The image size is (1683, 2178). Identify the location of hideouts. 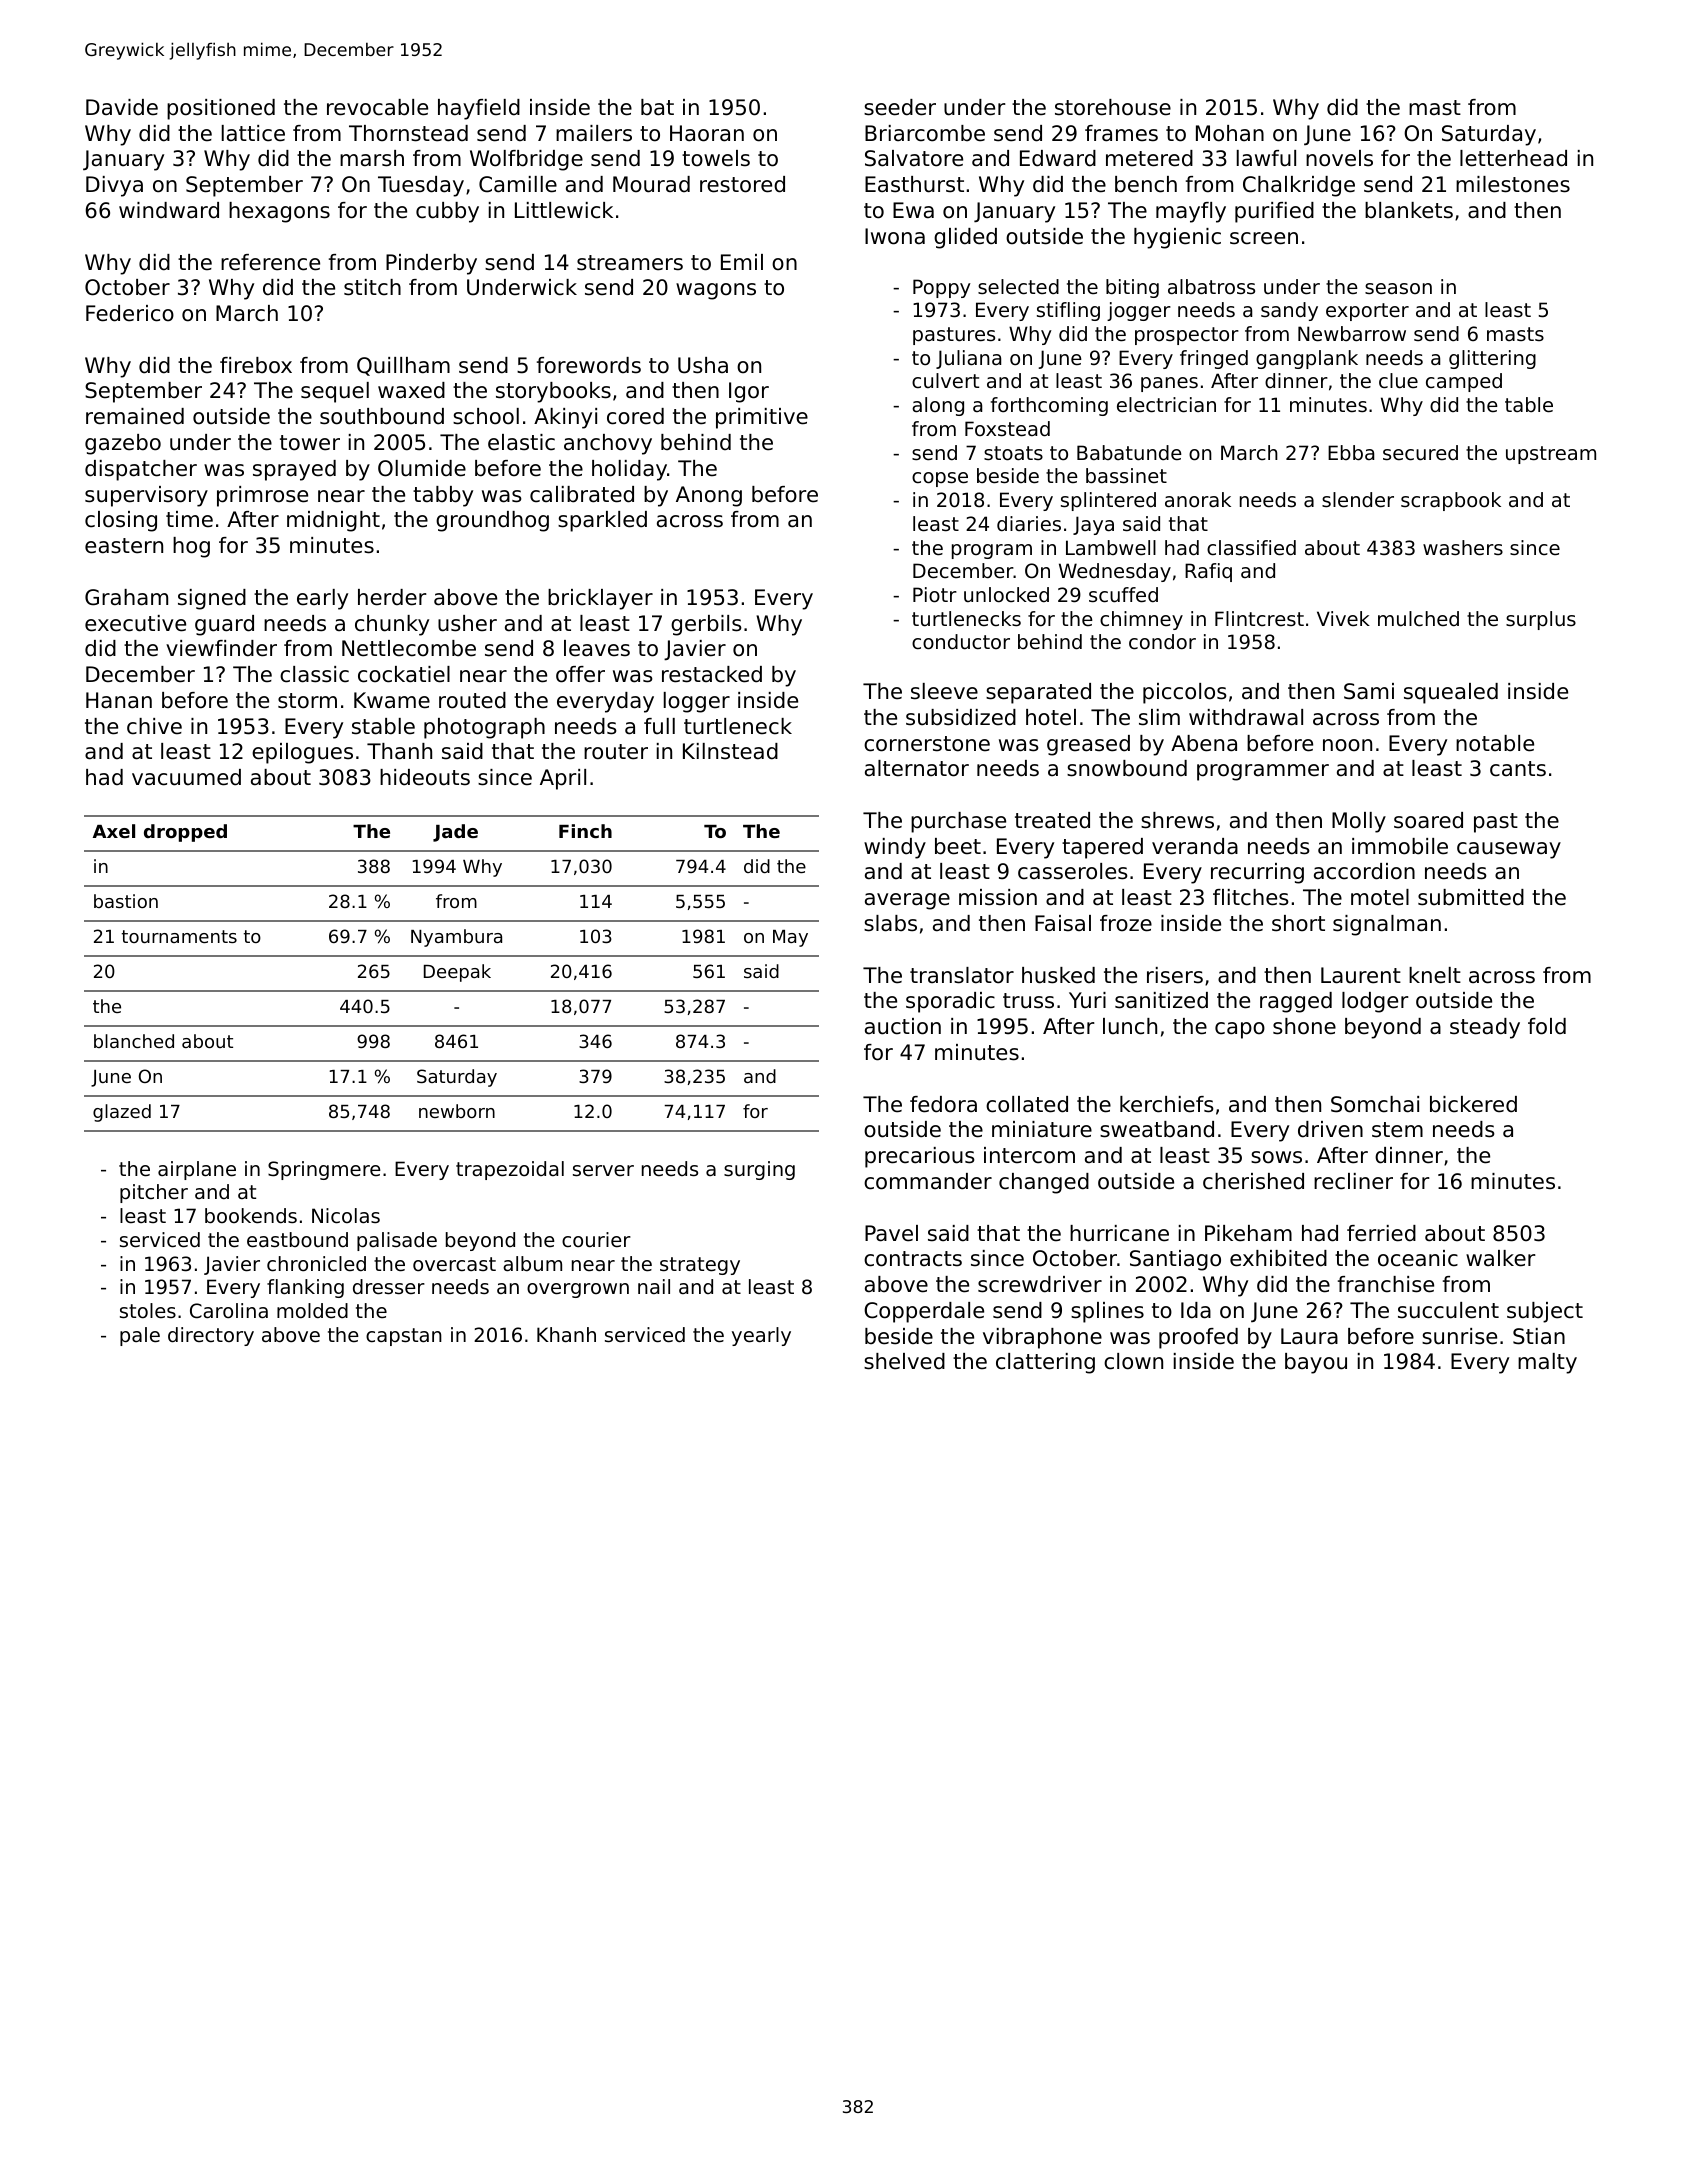
(425, 777).
